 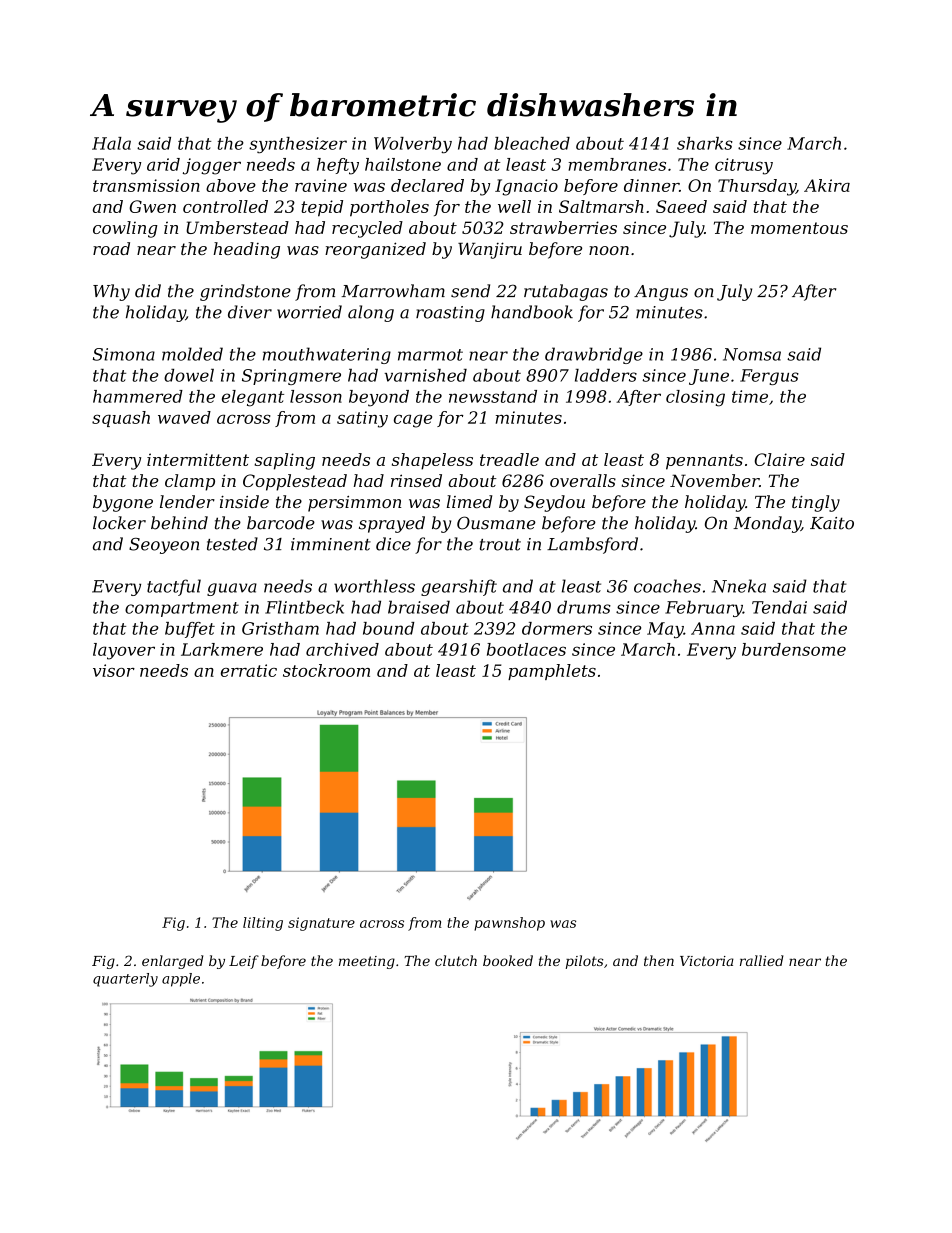 What do you see at coordinates (263, 924) in the screenshot?
I see `lilting` at bounding box center [263, 924].
